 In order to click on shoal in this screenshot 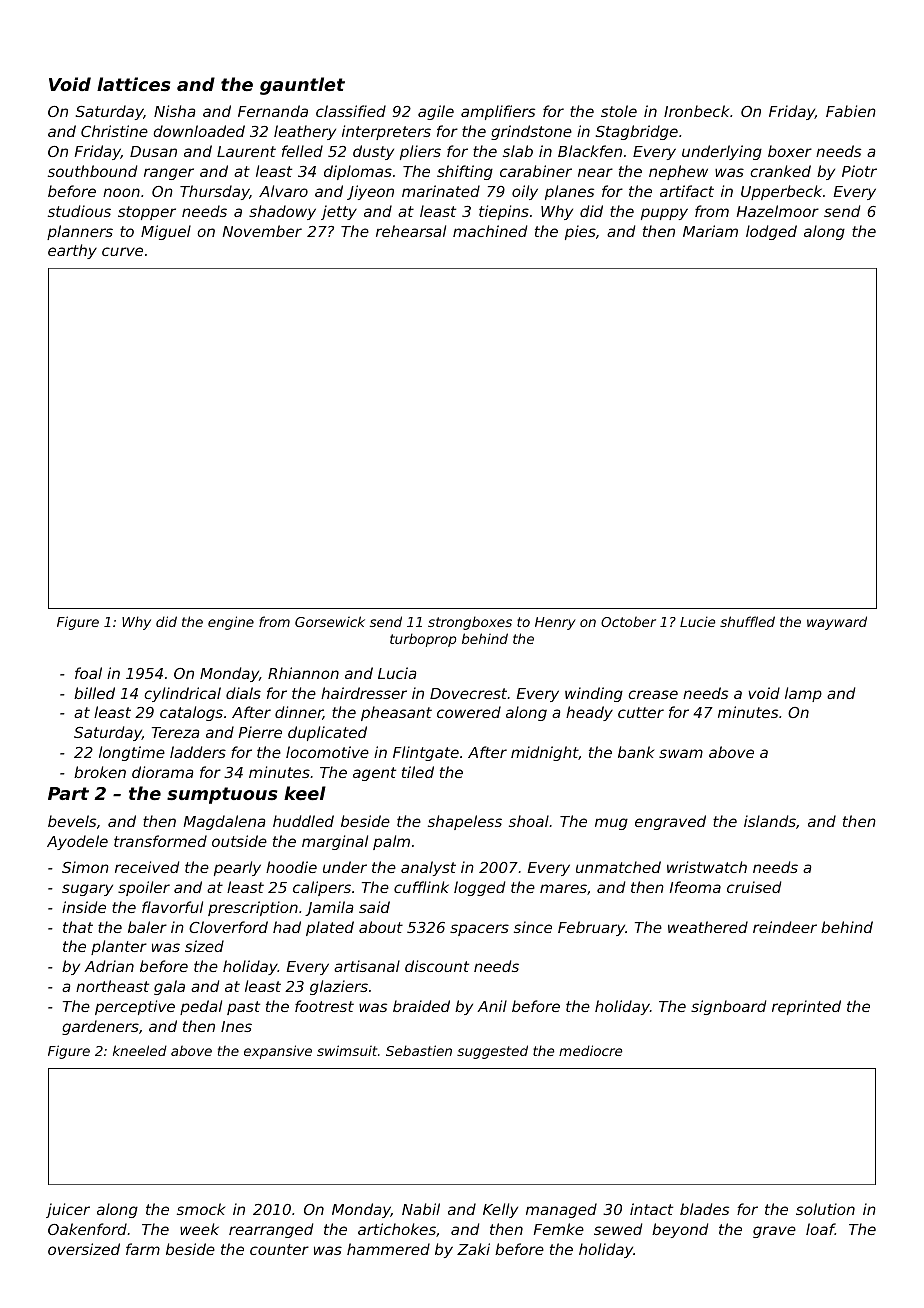, I will do `click(529, 821)`.
